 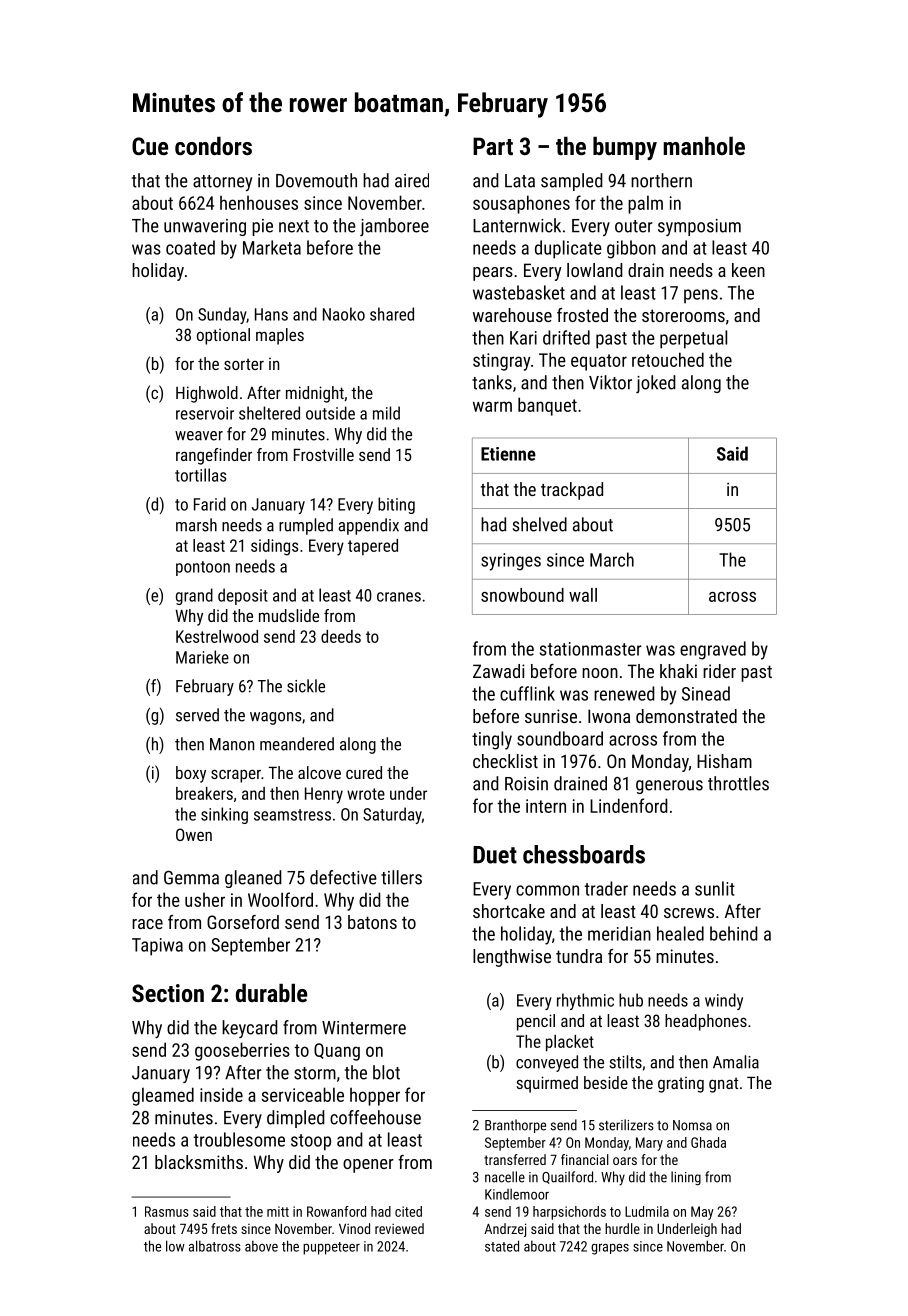 What do you see at coordinates (591, 649) in the screenshot?
I see `stationmaster` at bounding box center [591, 649].
